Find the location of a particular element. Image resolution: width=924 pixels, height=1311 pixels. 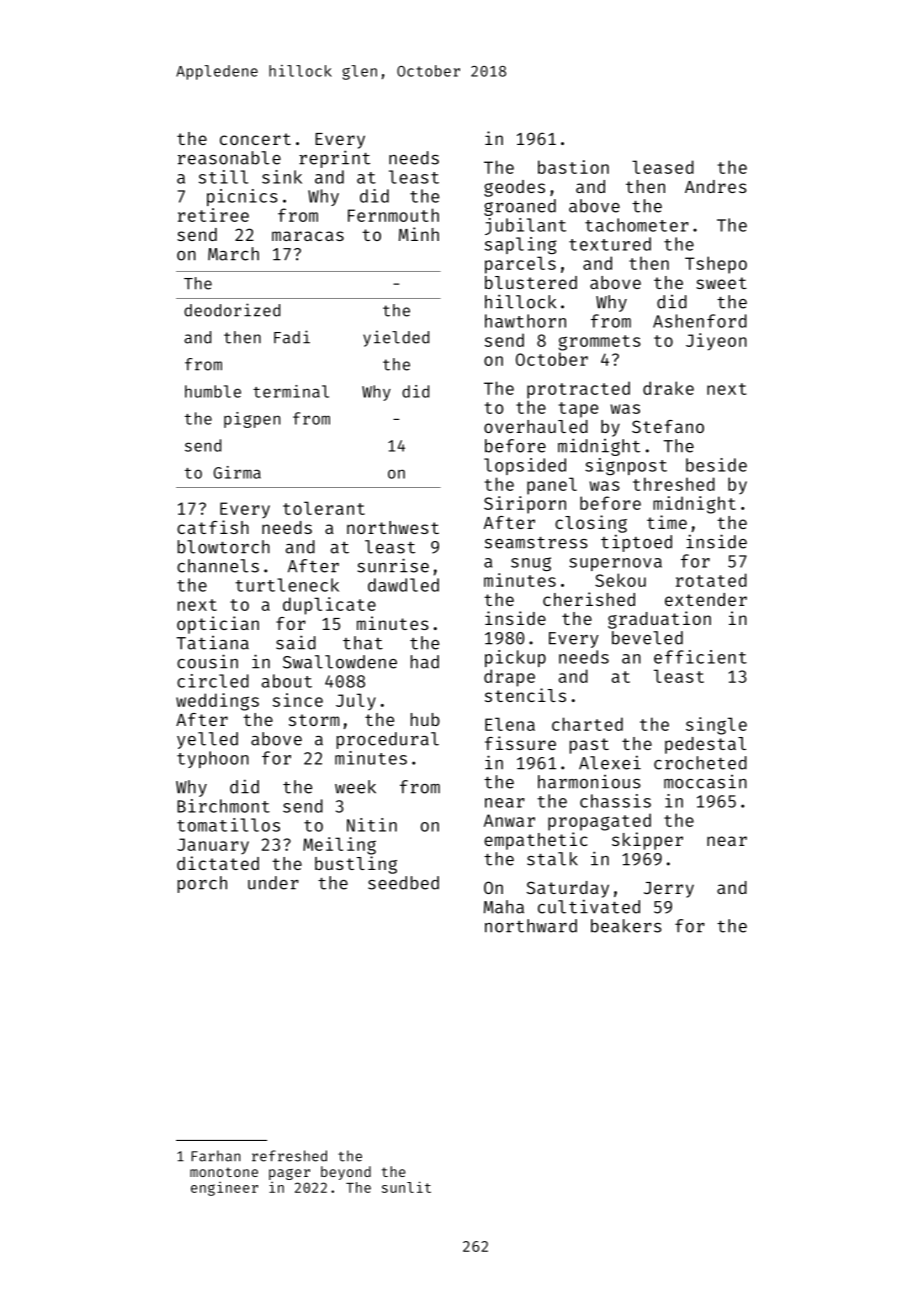

signpost is located at coordinates (626, 466).
